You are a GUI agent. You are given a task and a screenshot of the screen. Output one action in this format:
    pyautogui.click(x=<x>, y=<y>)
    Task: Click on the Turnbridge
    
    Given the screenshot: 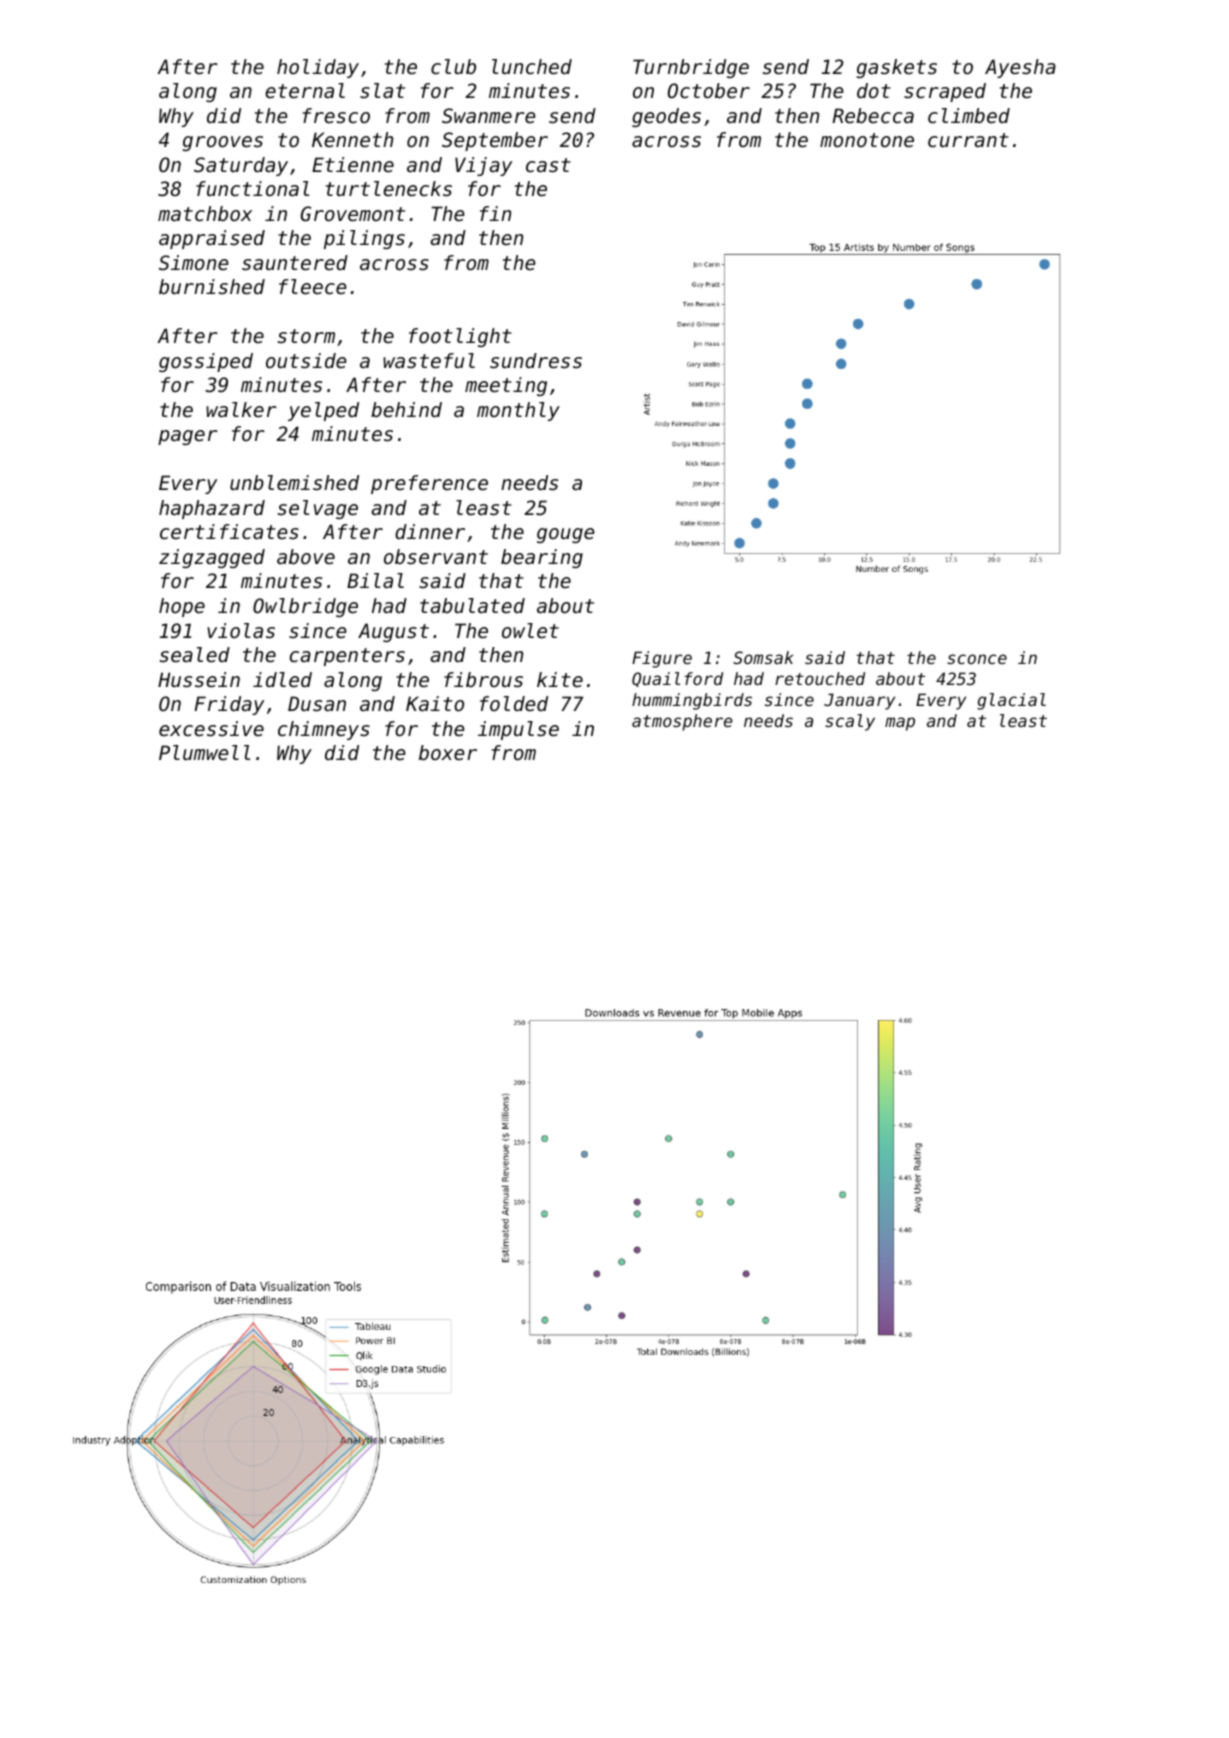 What is the action you would take?
    pyautogui.click(x=691, y=68)
